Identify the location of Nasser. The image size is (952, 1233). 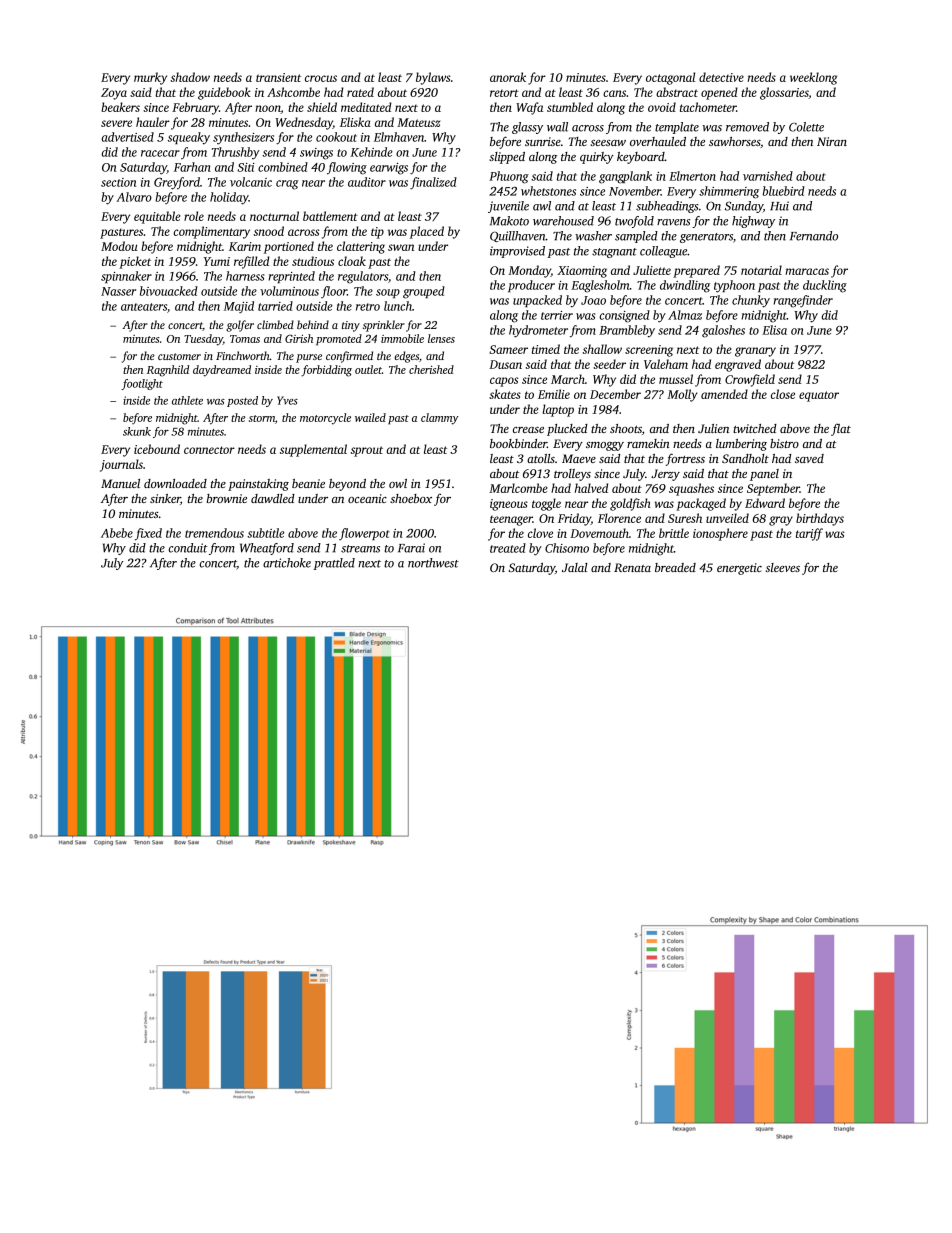
(118, 291).
